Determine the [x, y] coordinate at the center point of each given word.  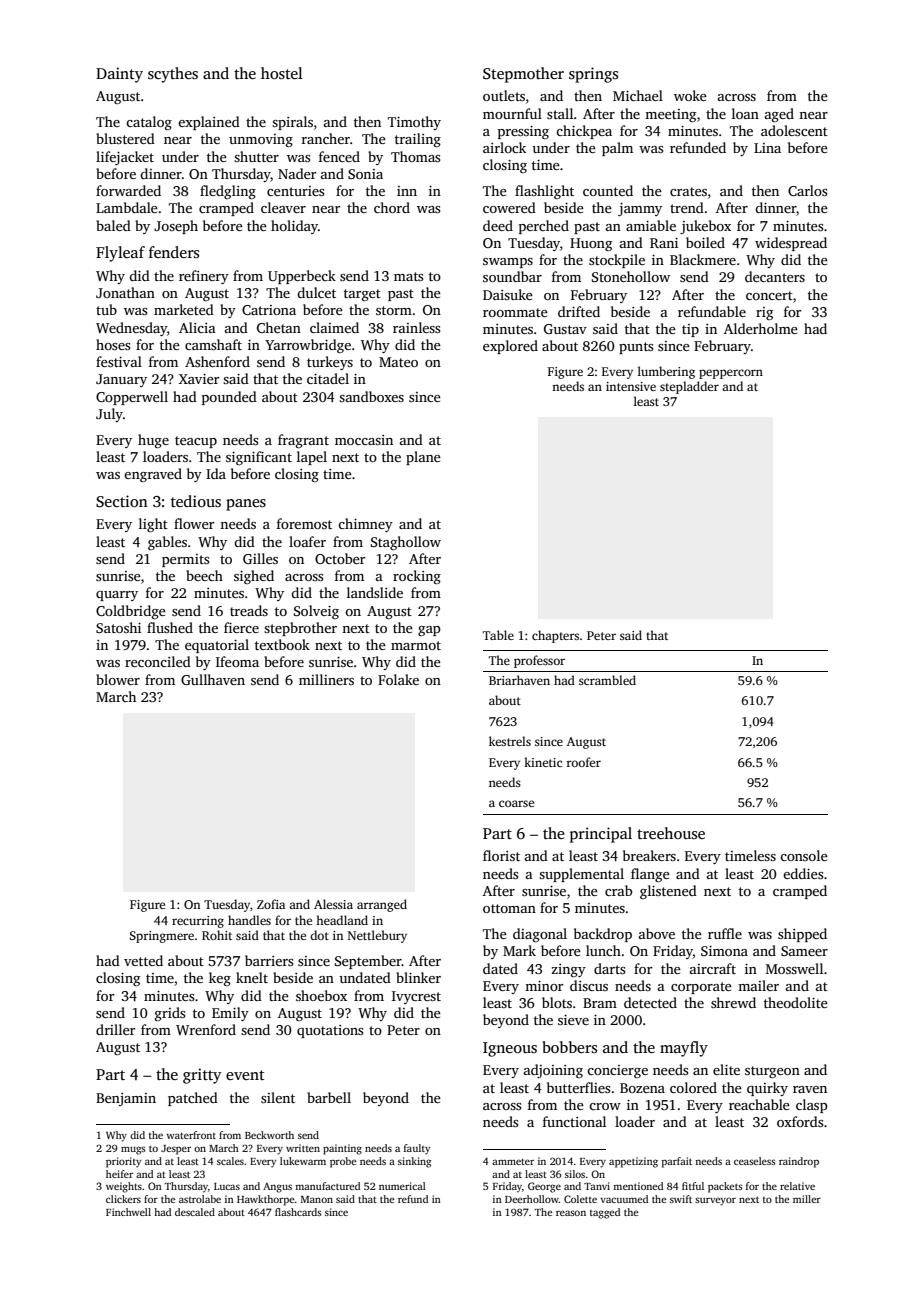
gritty [202, 1076]
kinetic [543, 762]
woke [690, 95]
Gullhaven [213, 679]
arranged [382, 905]
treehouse [671, 833]
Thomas [415, 156]
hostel [282, 73]
